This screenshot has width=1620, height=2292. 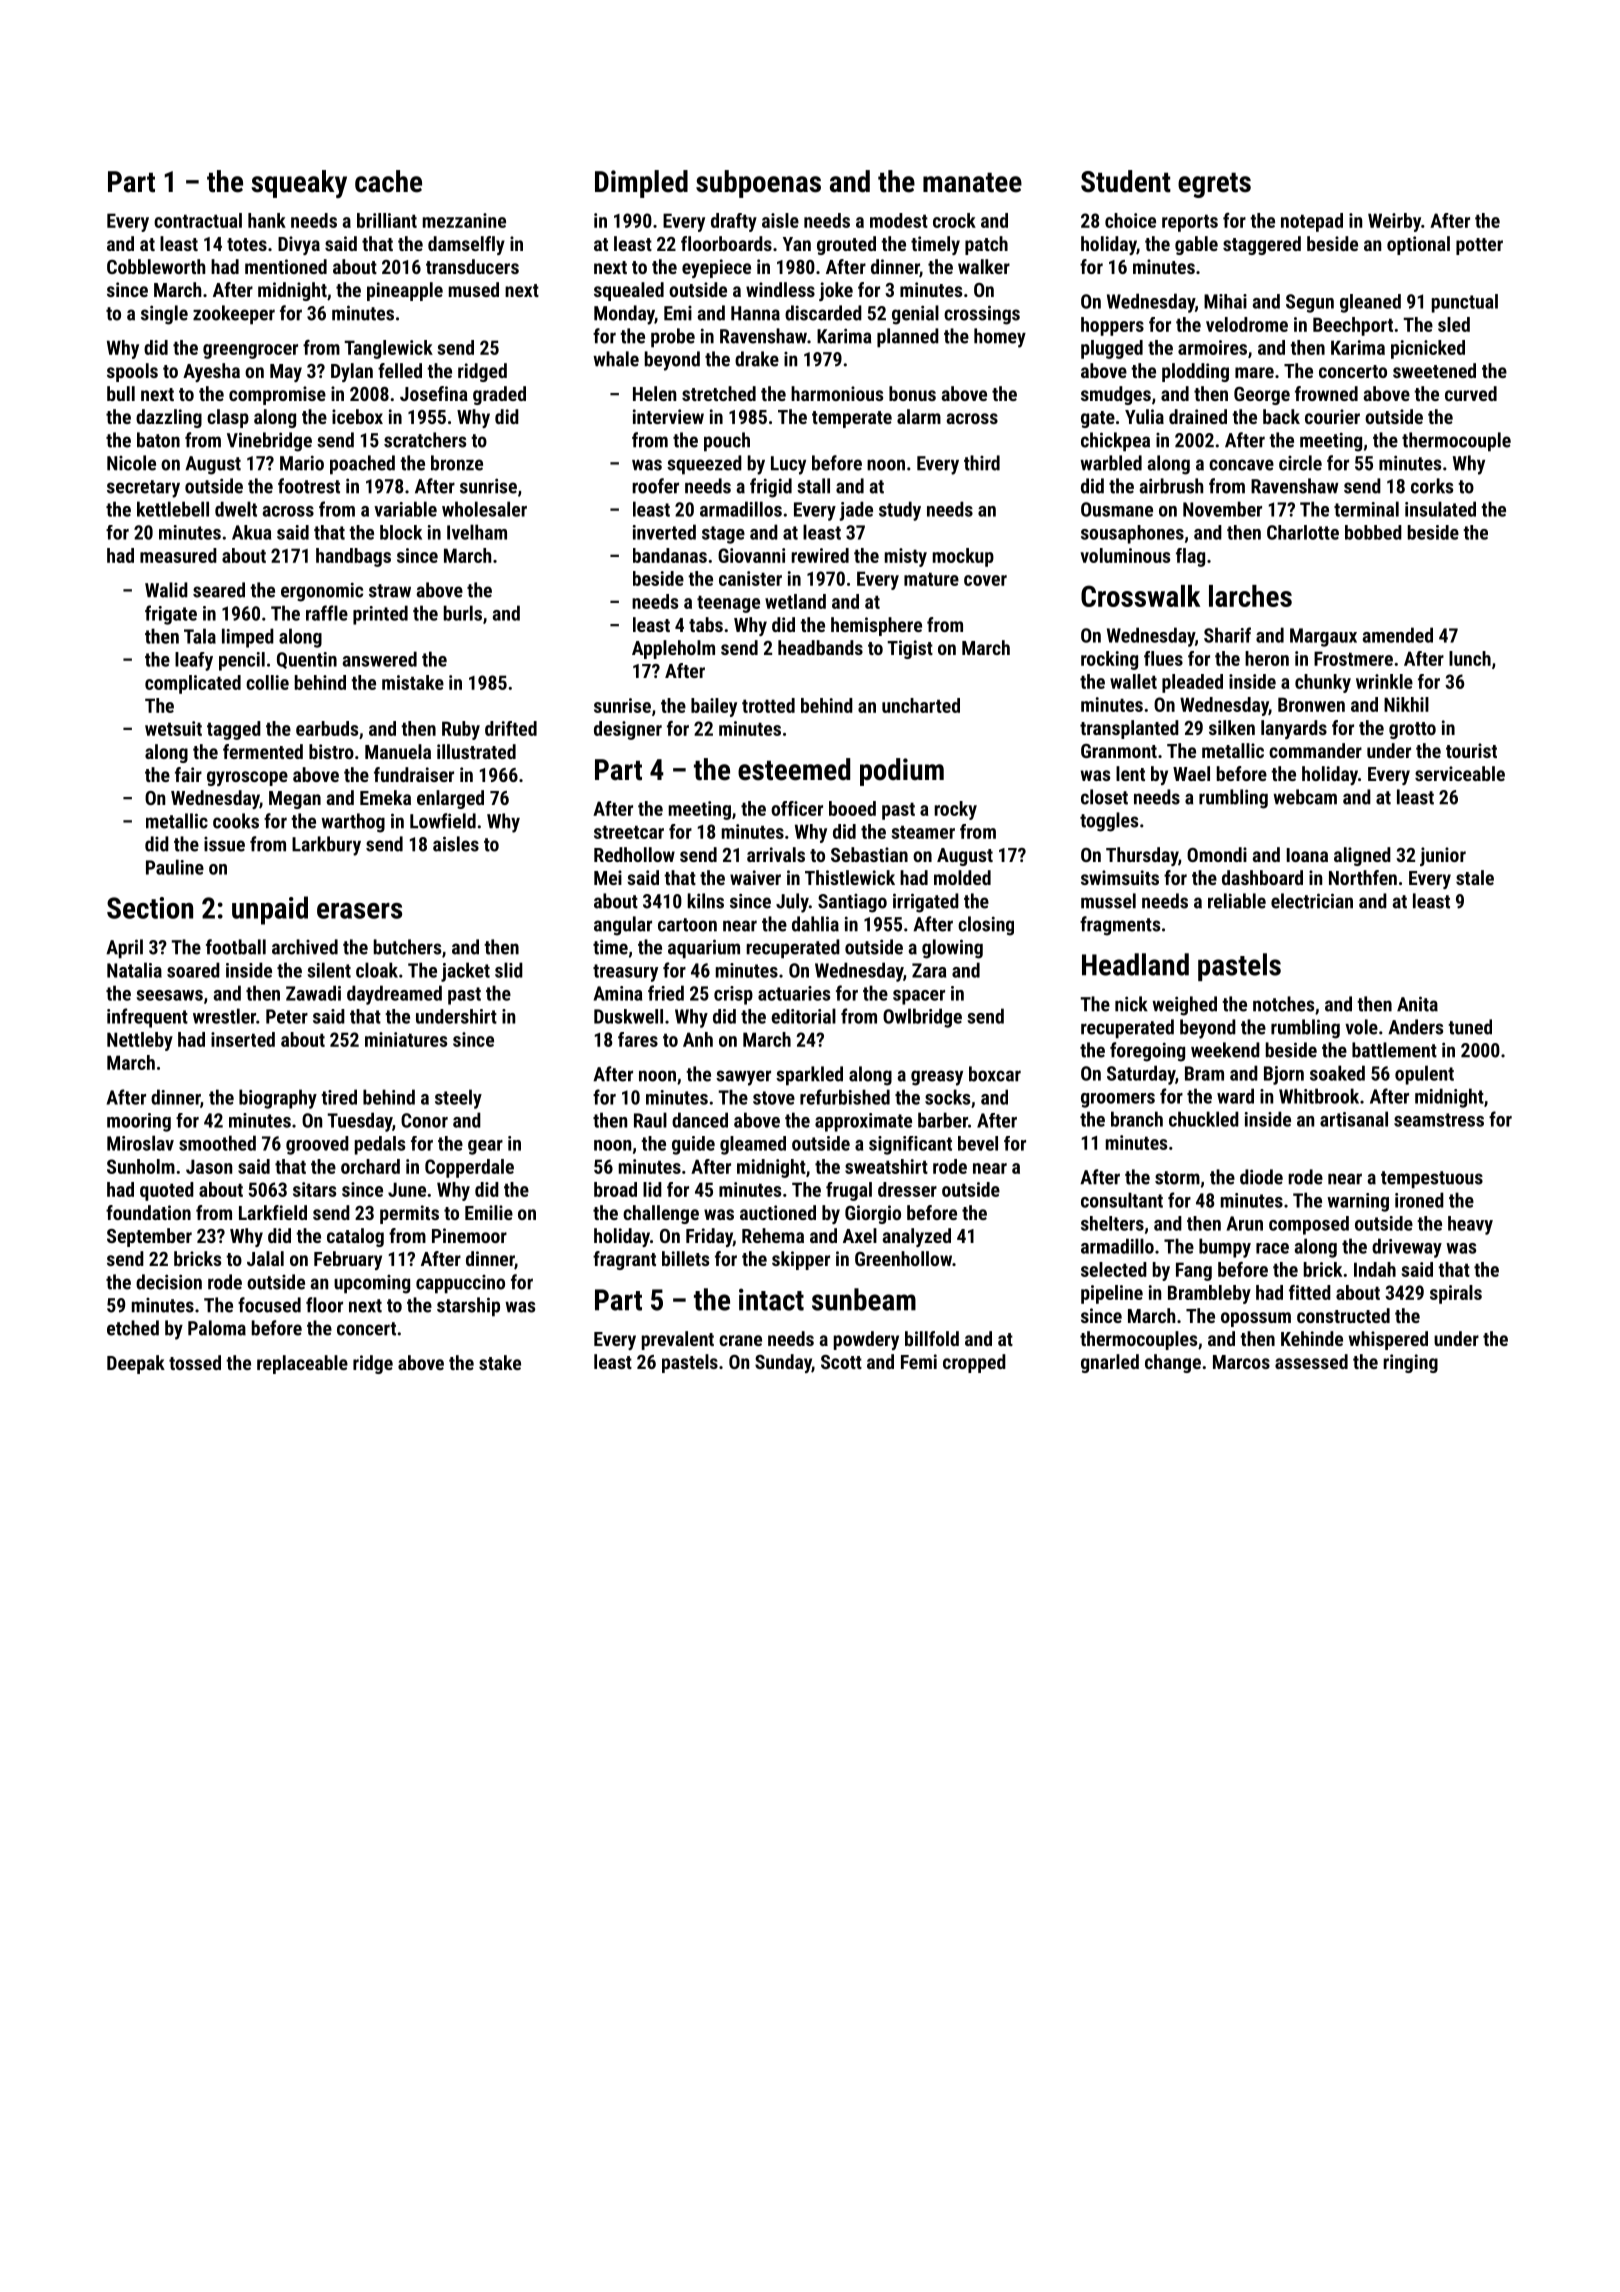 I want to click on dwelt, so click(x=236, y=509).
